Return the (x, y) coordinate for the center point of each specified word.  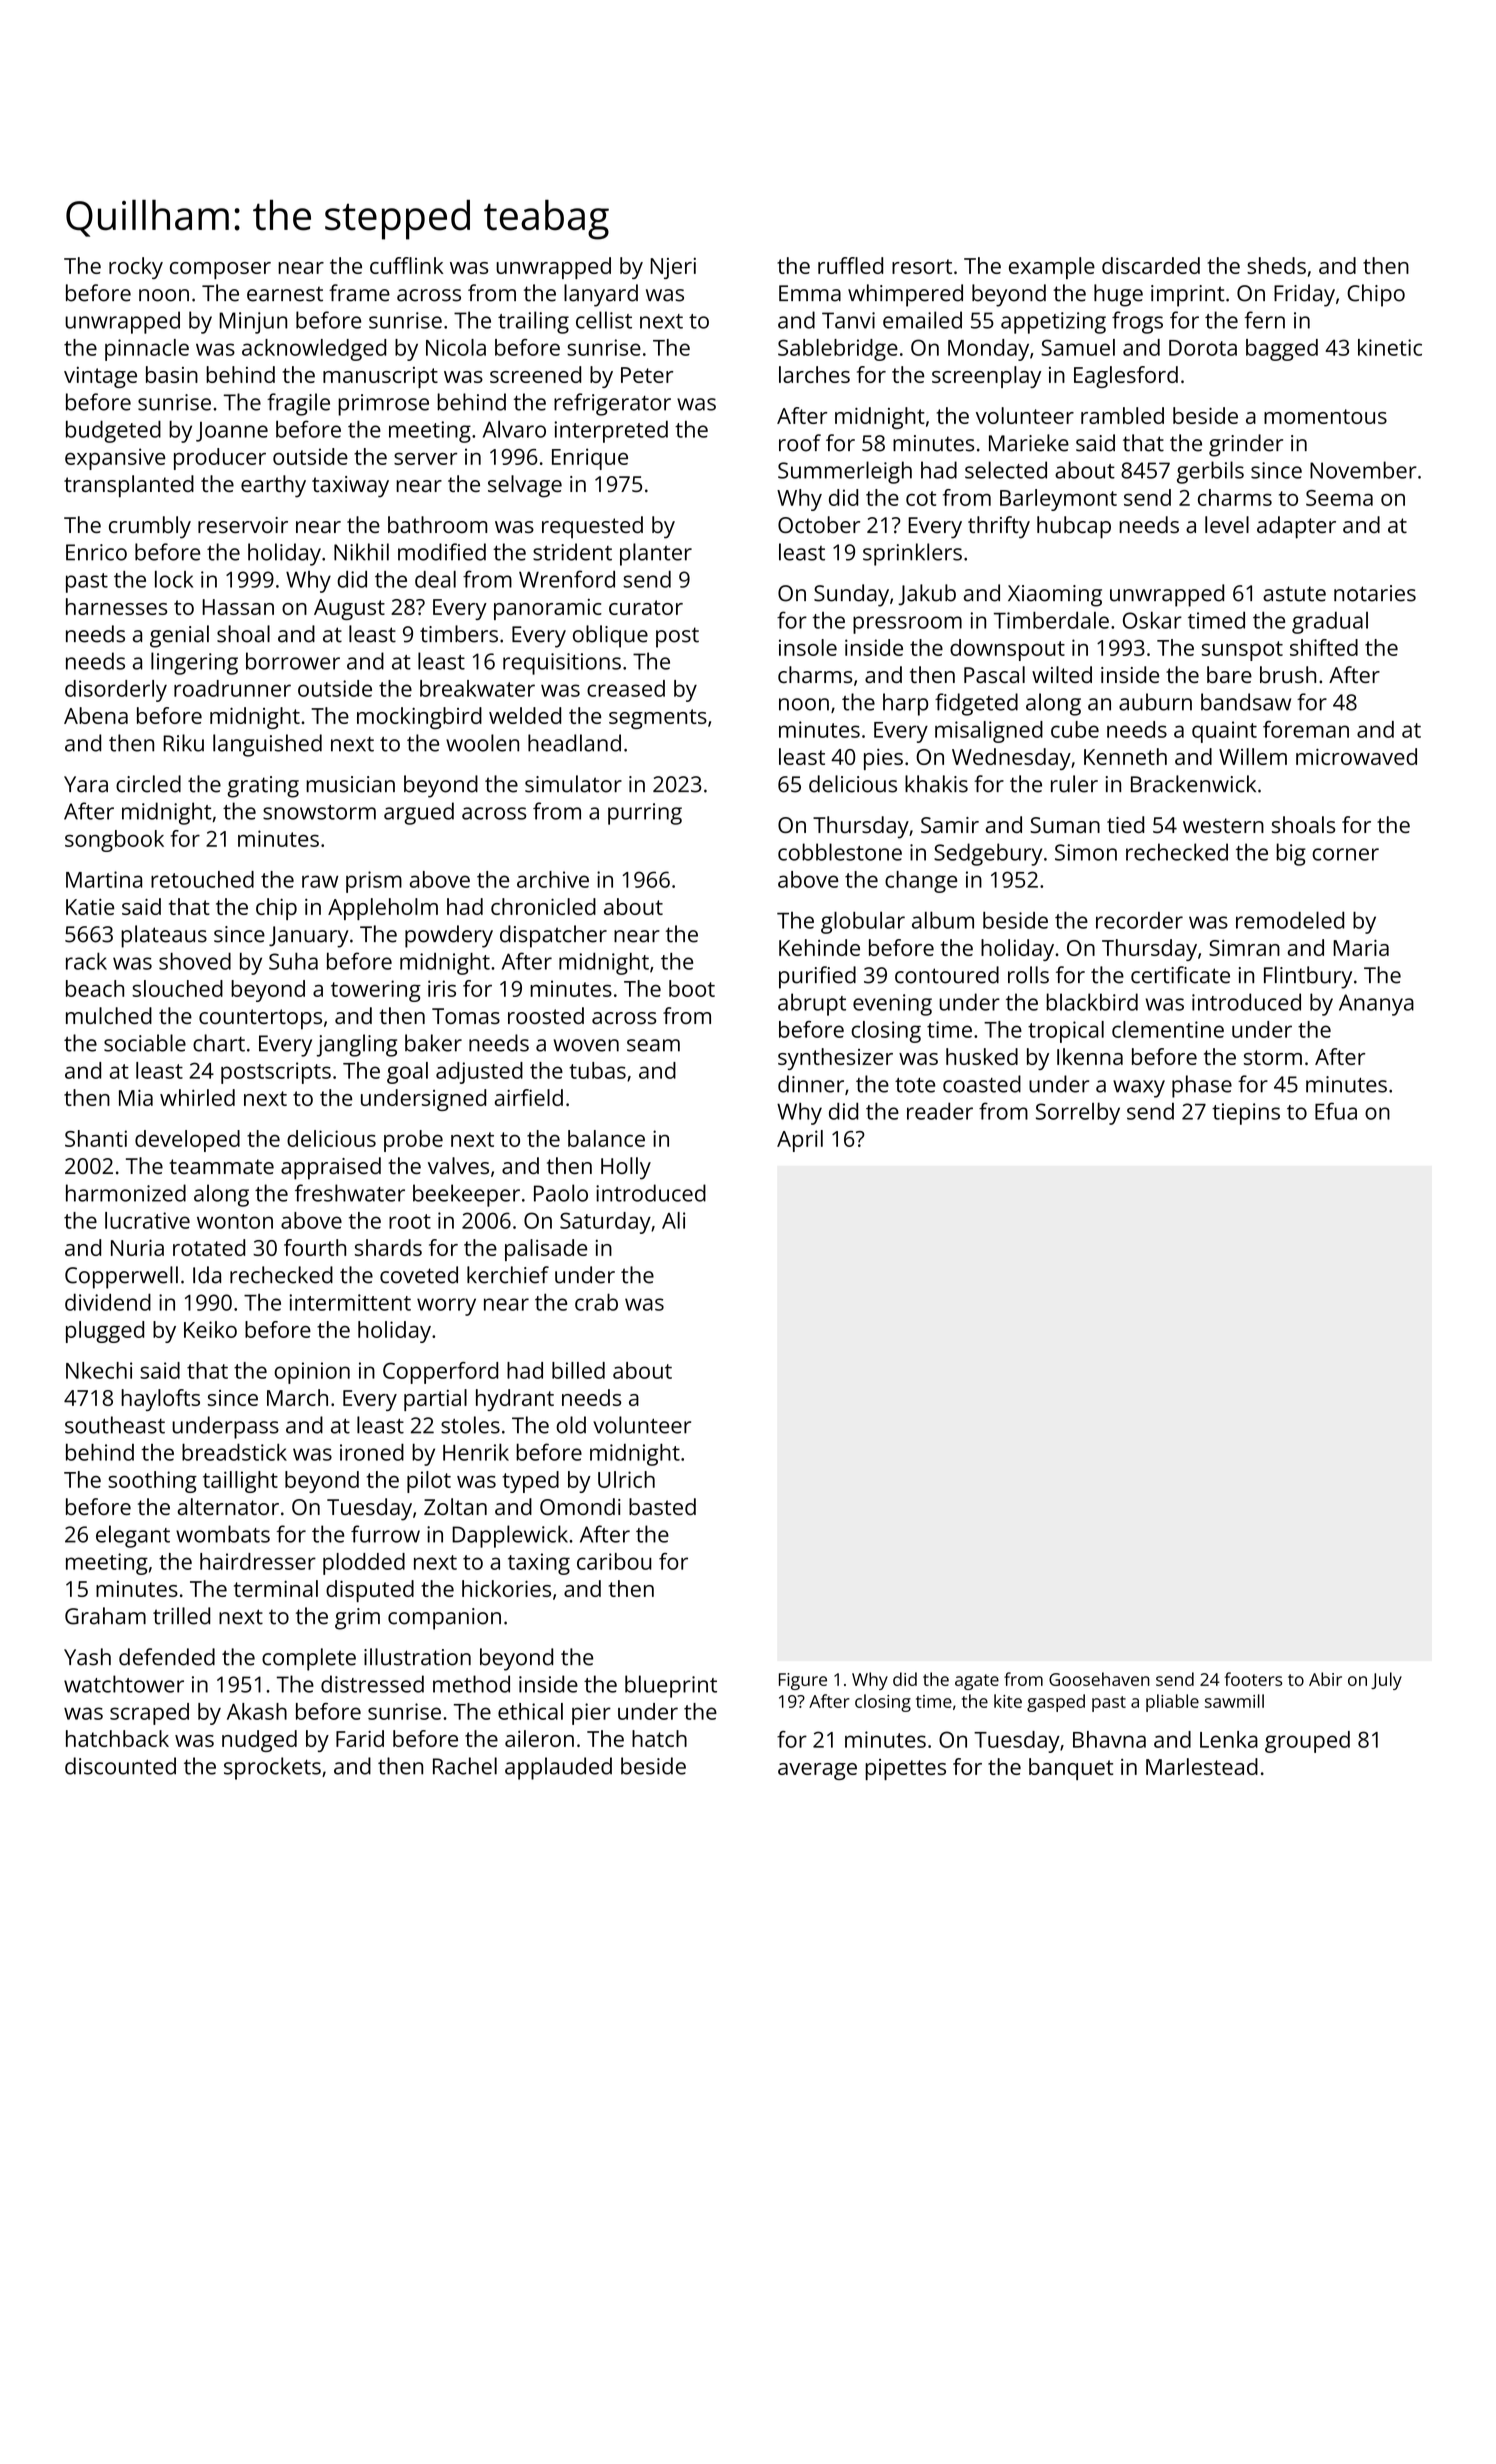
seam (653, 1045)
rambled (1122, 415)
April (800, 1141)
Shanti (96, 1138)
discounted (120, 1766)
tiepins (1246, 1114)
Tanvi (848, 320)
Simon (1086, 852)
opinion (312, 1373)
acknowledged (314, 350)
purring (645, 814)
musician (350, 784)
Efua (1336, 1111)
